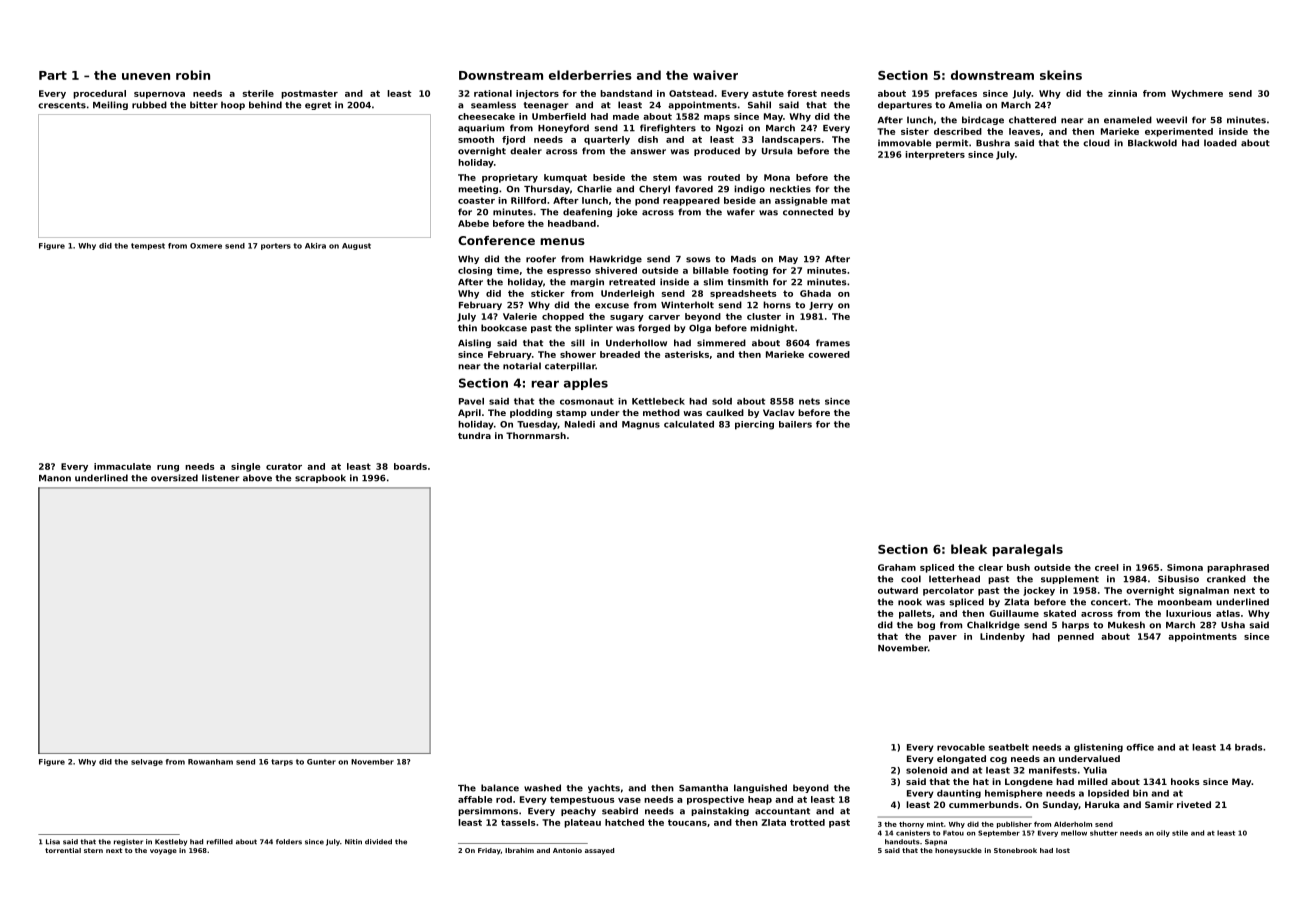  I want to click on Oxmere, so click(206, 246).
